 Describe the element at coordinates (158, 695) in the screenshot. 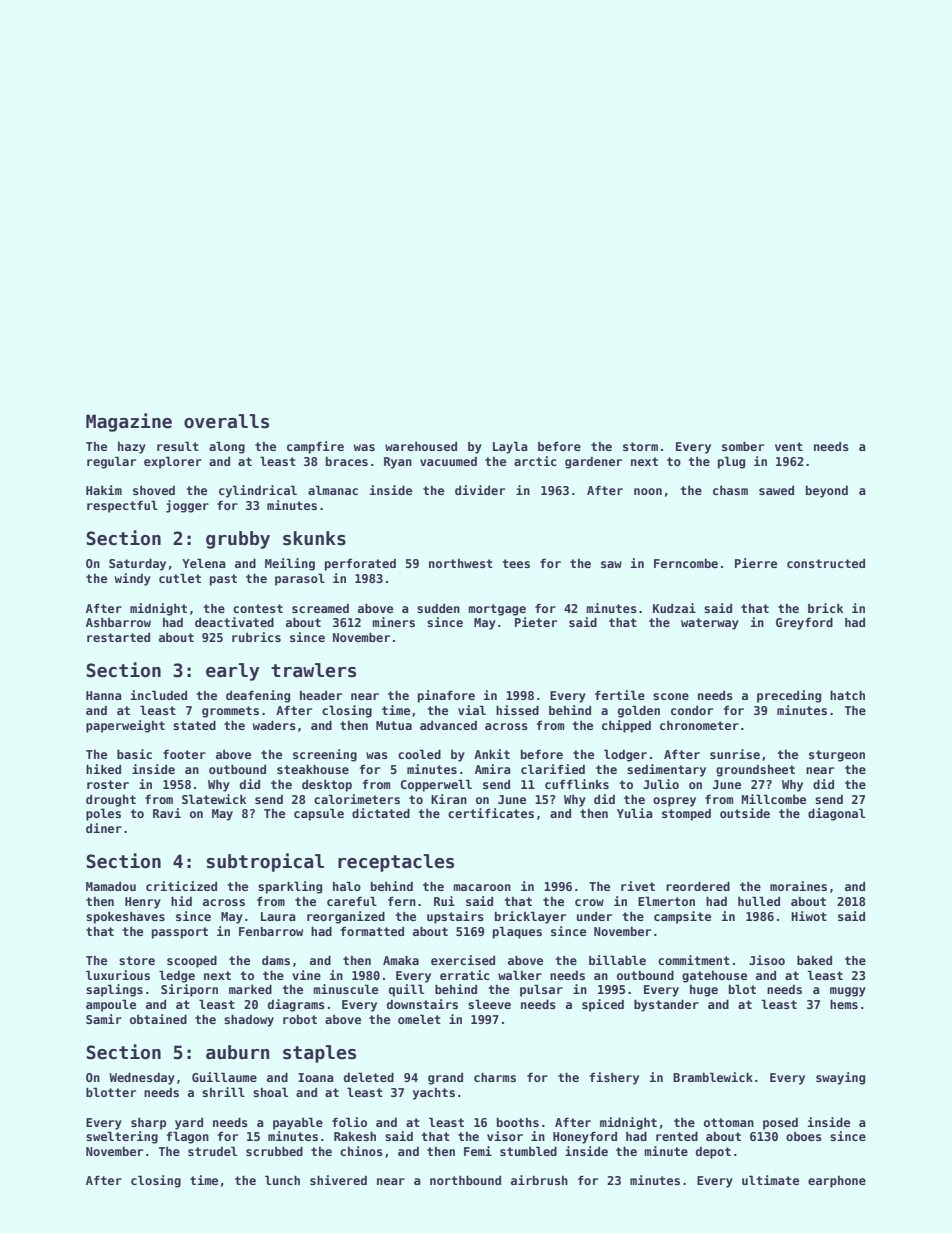

I see `included` at that location.
